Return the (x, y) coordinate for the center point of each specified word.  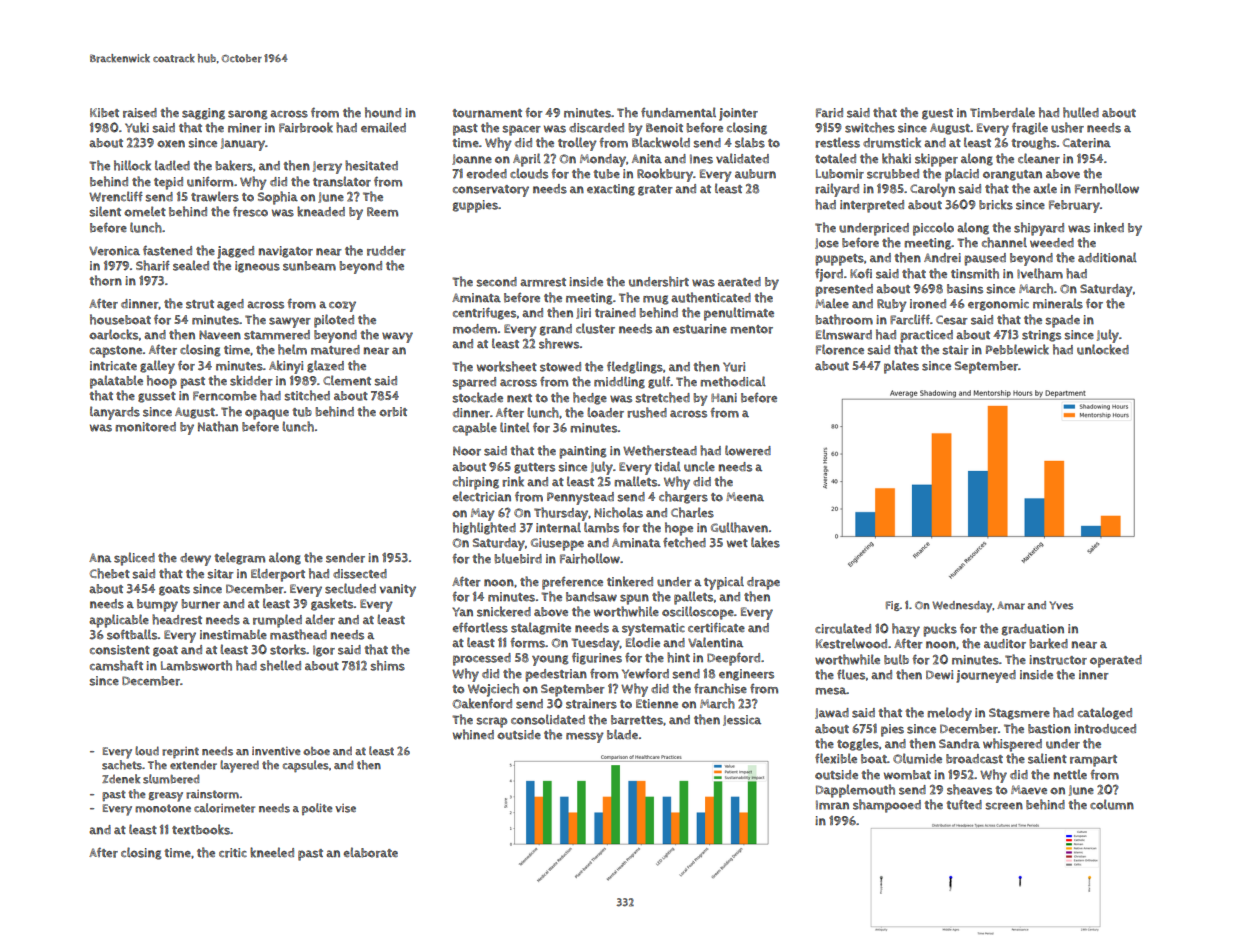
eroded (486, 174)
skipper (936, 160)
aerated (739, 282)
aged (230, 305)
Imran (832, 805)
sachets (122, 765)
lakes (765, 542)
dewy (195, 559)
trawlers (215, 196)
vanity (397, 590)
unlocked (1103, 349)
